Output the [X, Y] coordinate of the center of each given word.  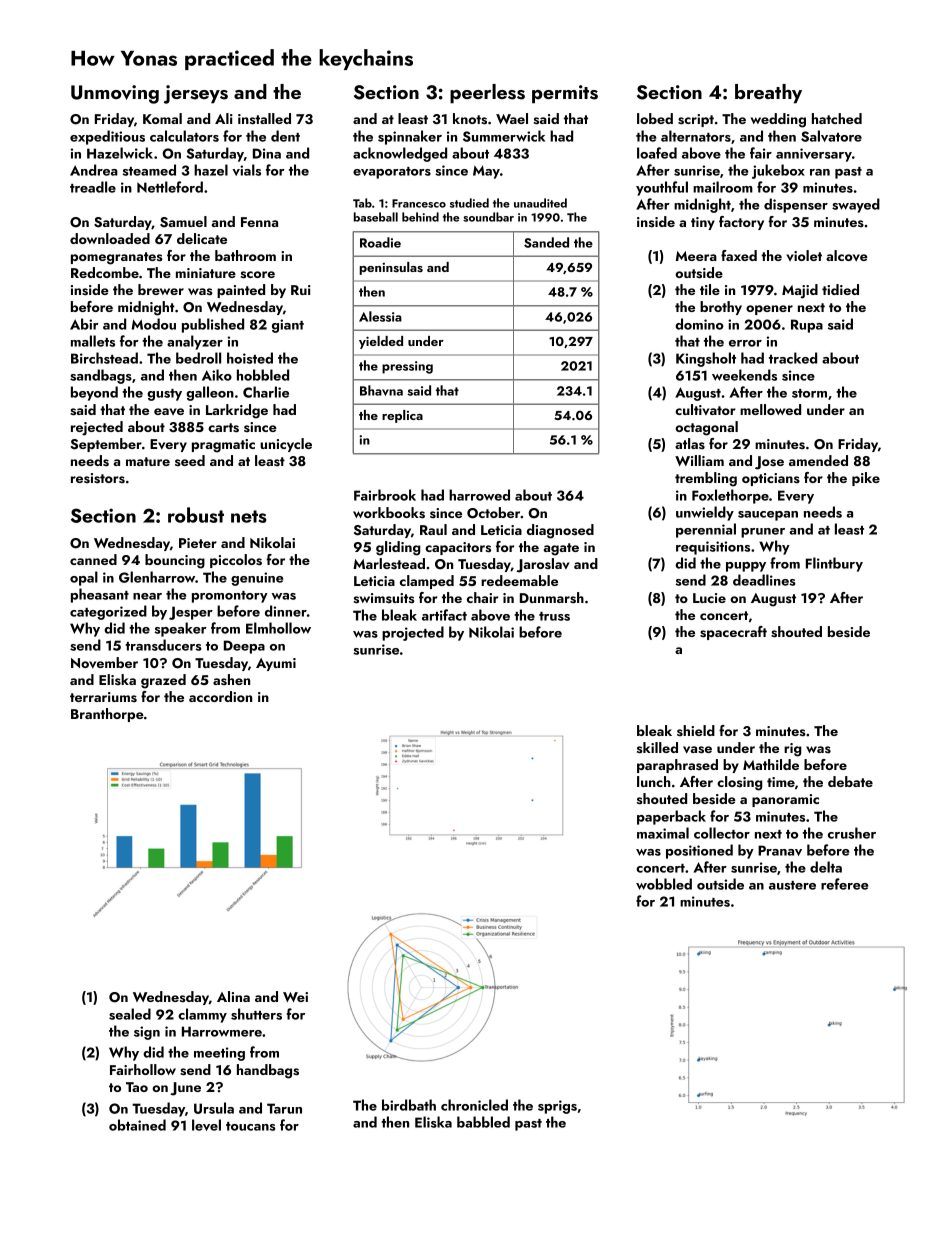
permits [565, 94]
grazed [163, 681]
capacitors [458, 548]
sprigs [557, 1107]
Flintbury [834, 564]
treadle [93, 187]
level [206, 1125]
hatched [837, 118]
